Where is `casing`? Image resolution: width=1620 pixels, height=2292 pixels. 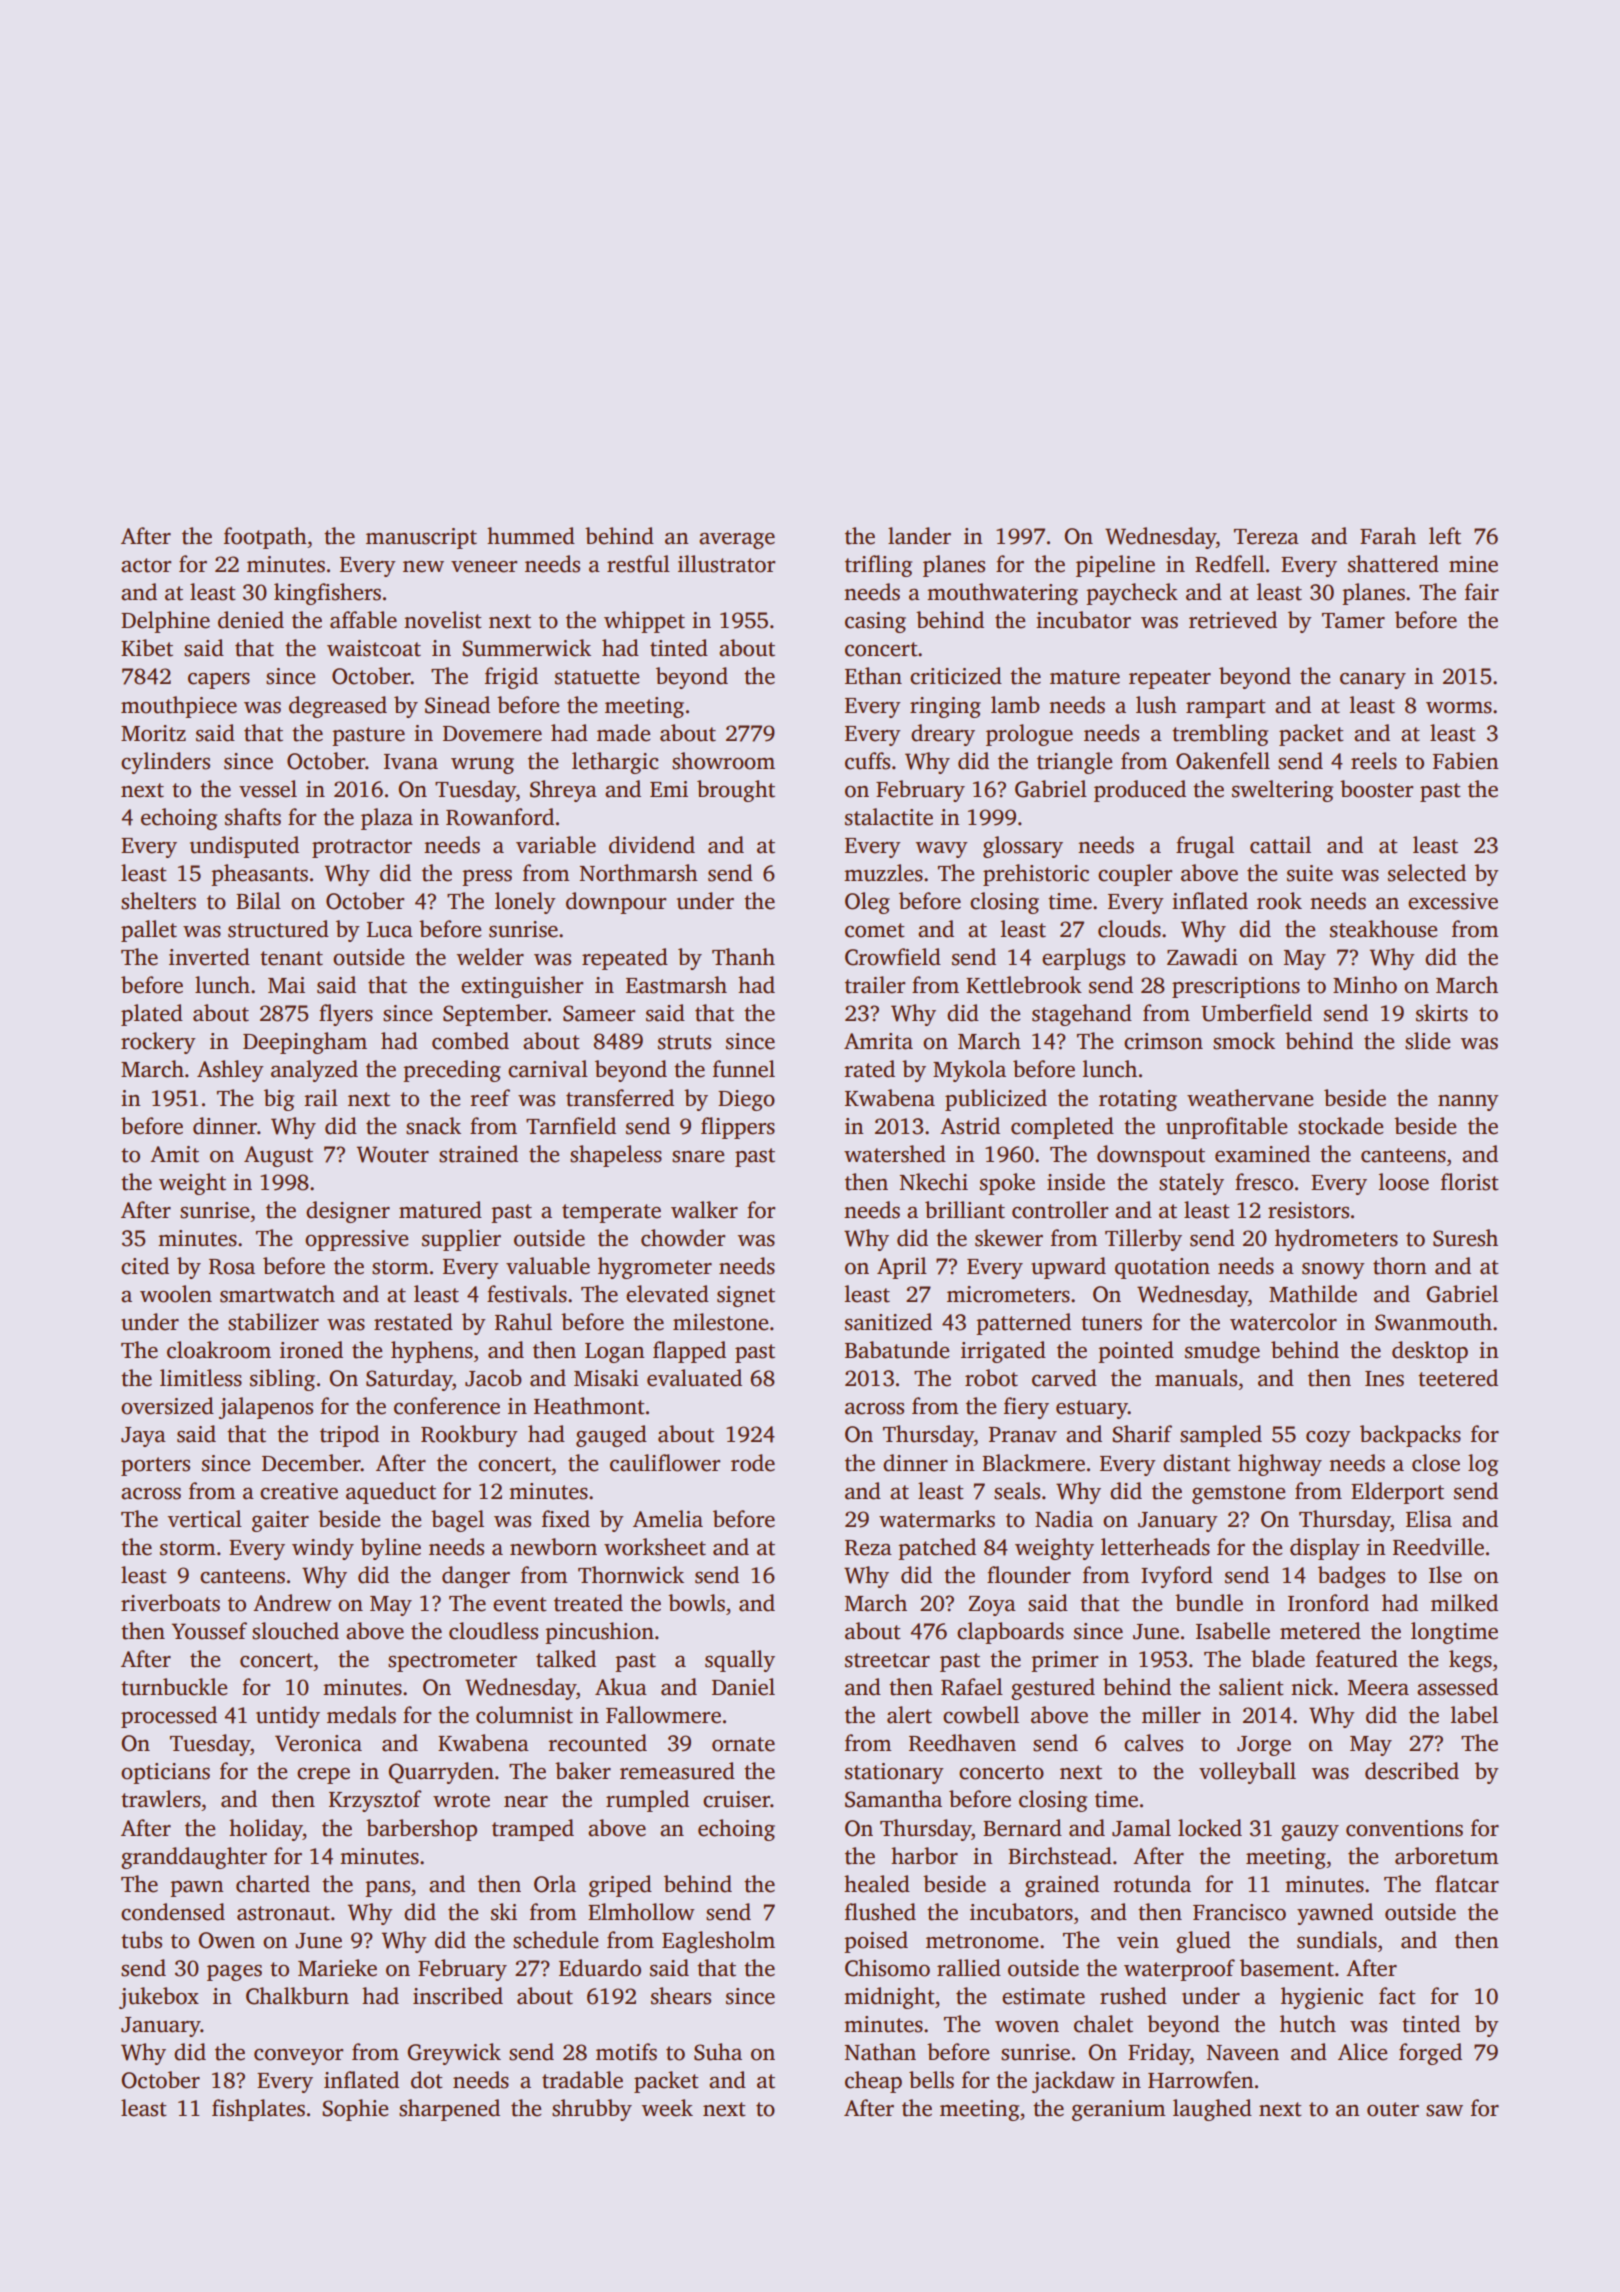
casing is located at coordinates (875, 622).
